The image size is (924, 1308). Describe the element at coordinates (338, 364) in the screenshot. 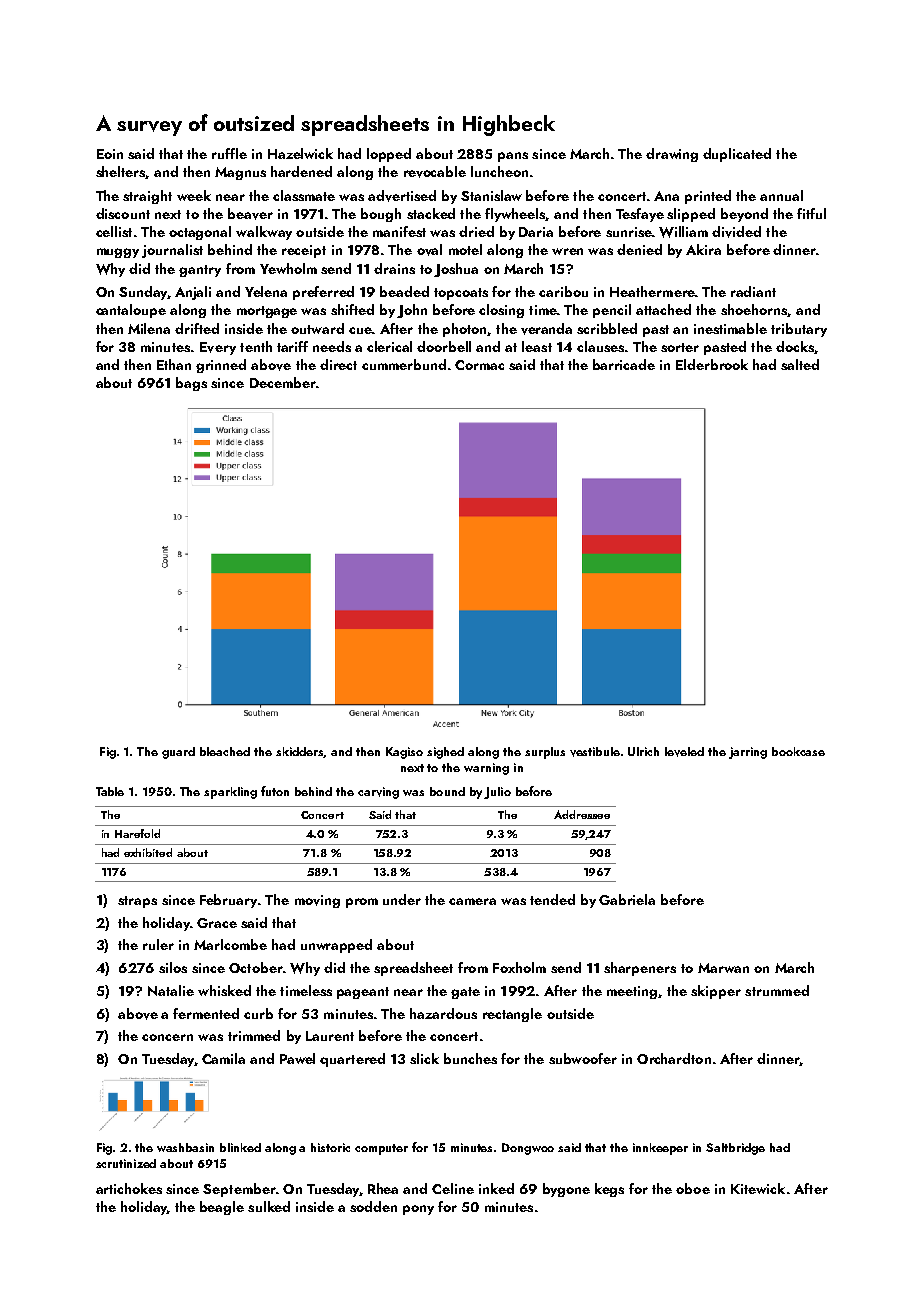

I see `direct` at that location.
